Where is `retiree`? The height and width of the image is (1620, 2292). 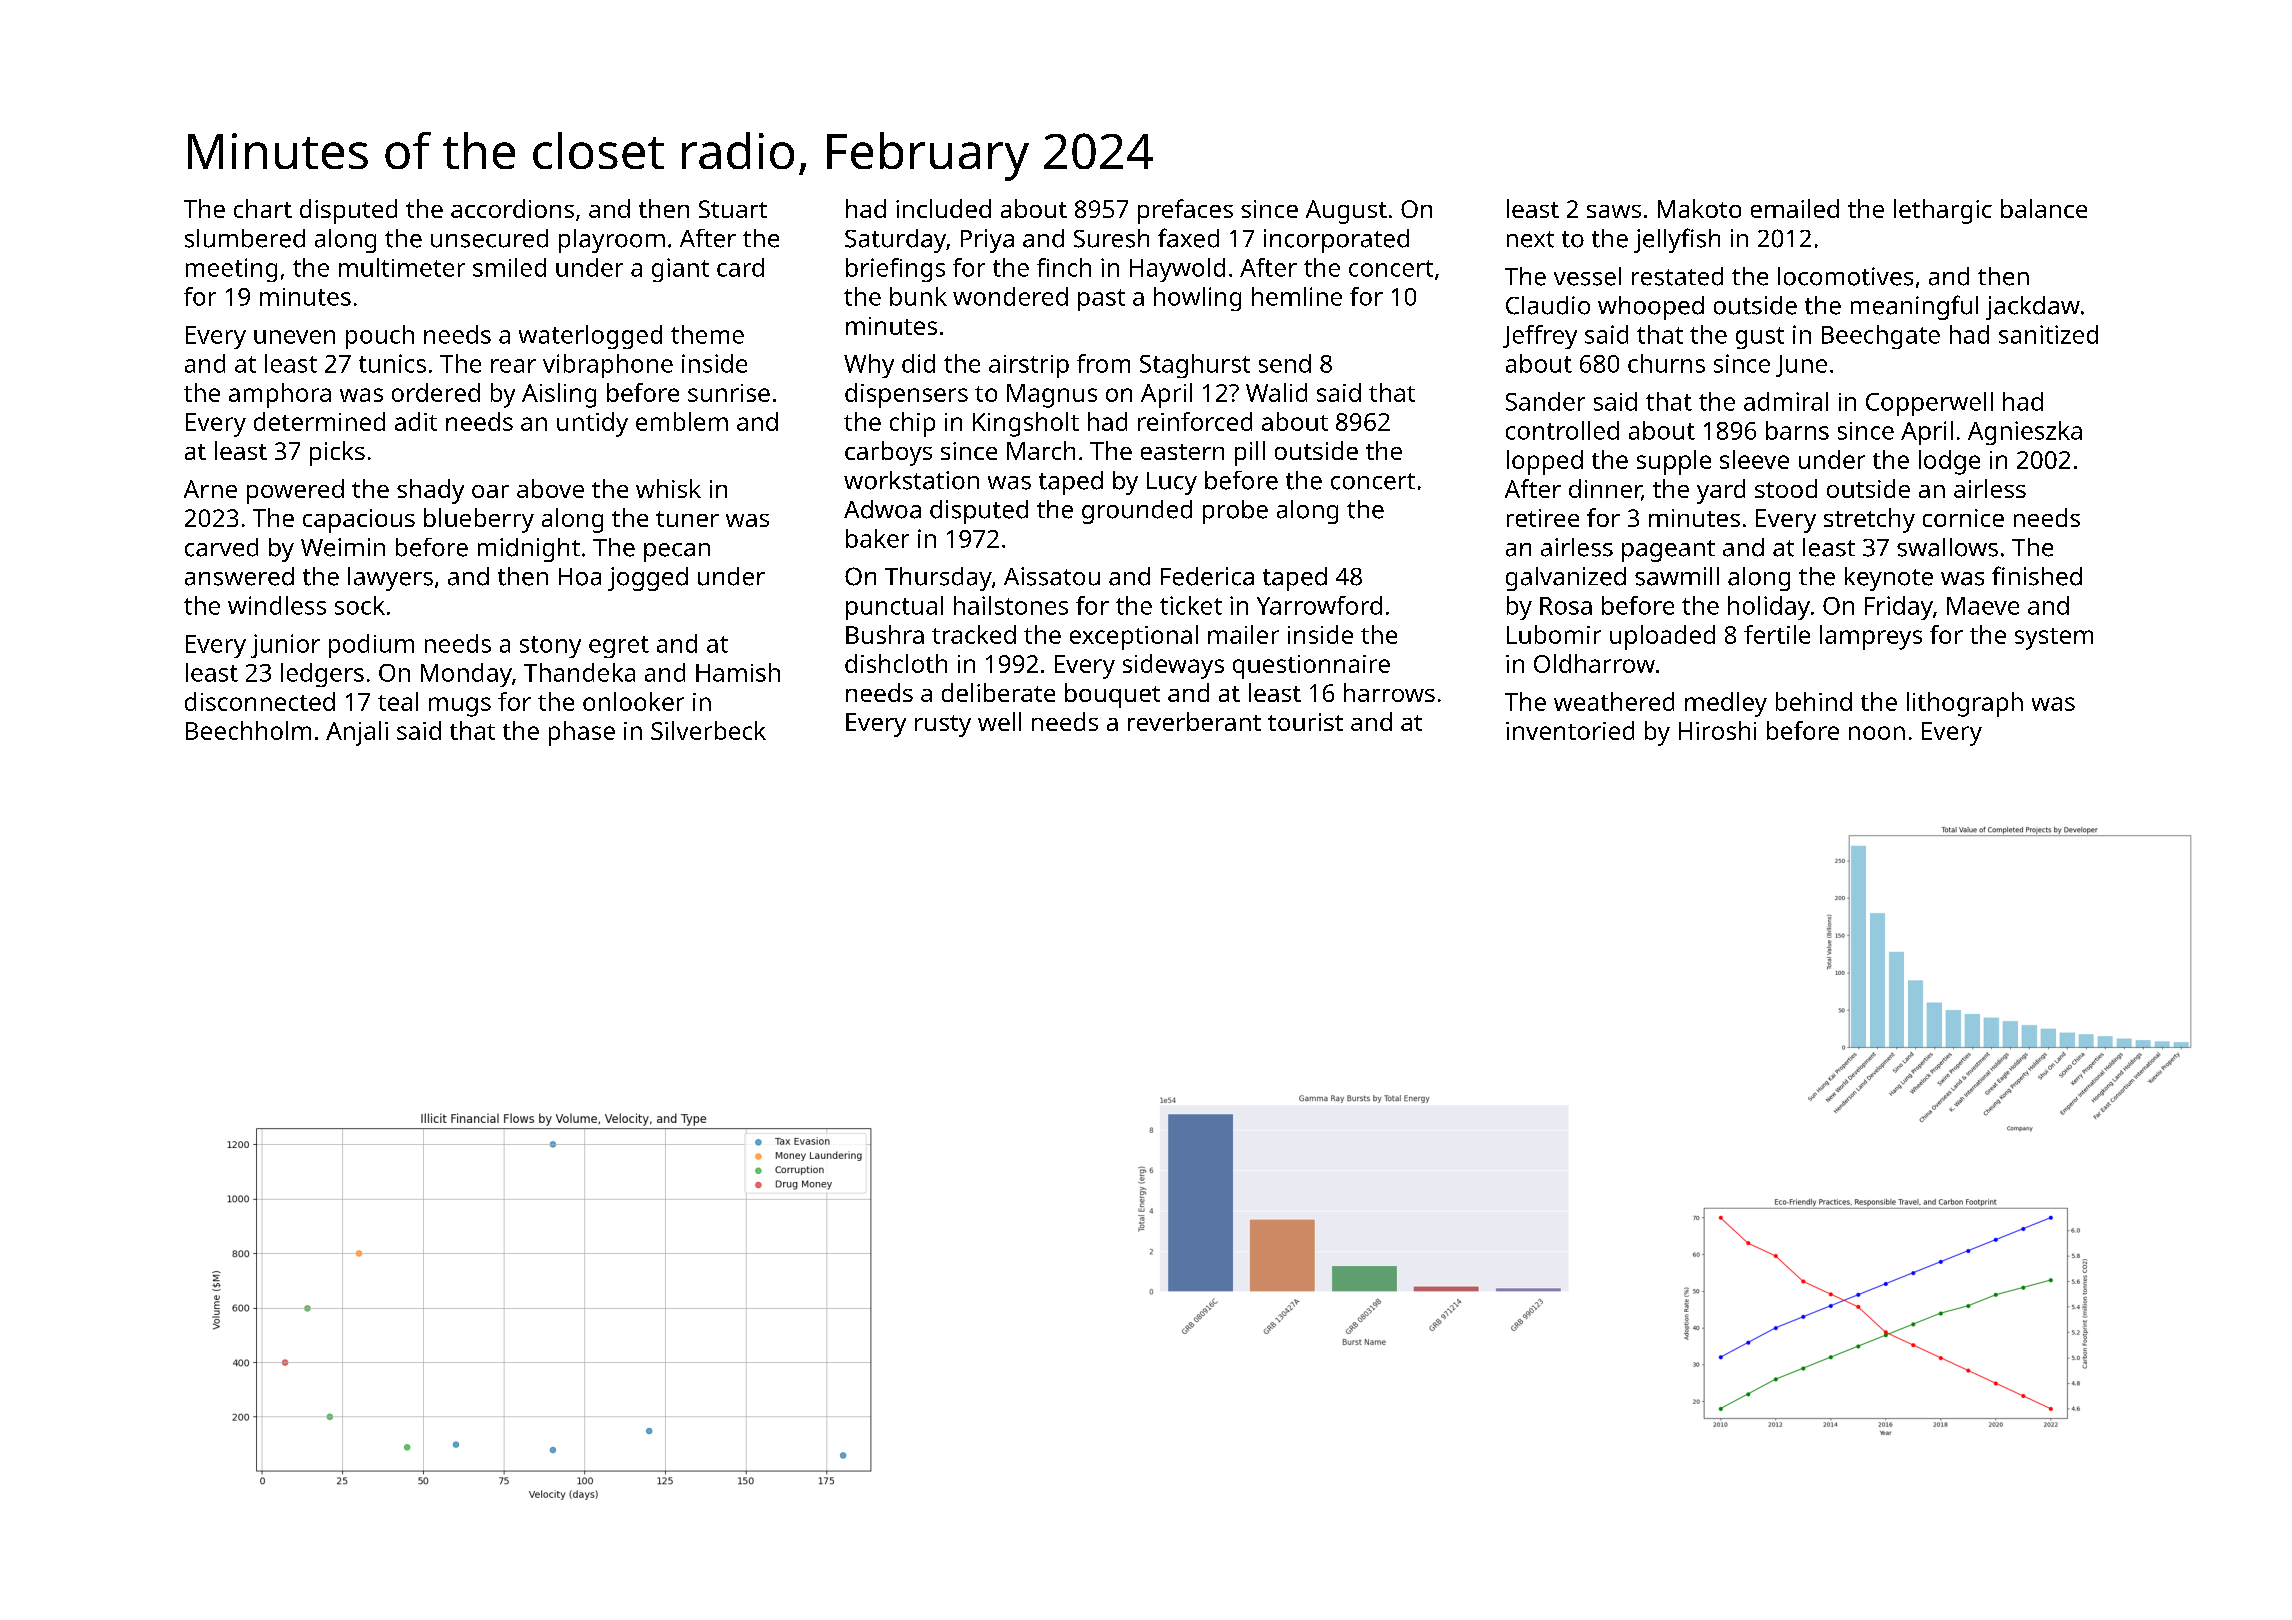 retiree is located at coordinates (1543, 518).
